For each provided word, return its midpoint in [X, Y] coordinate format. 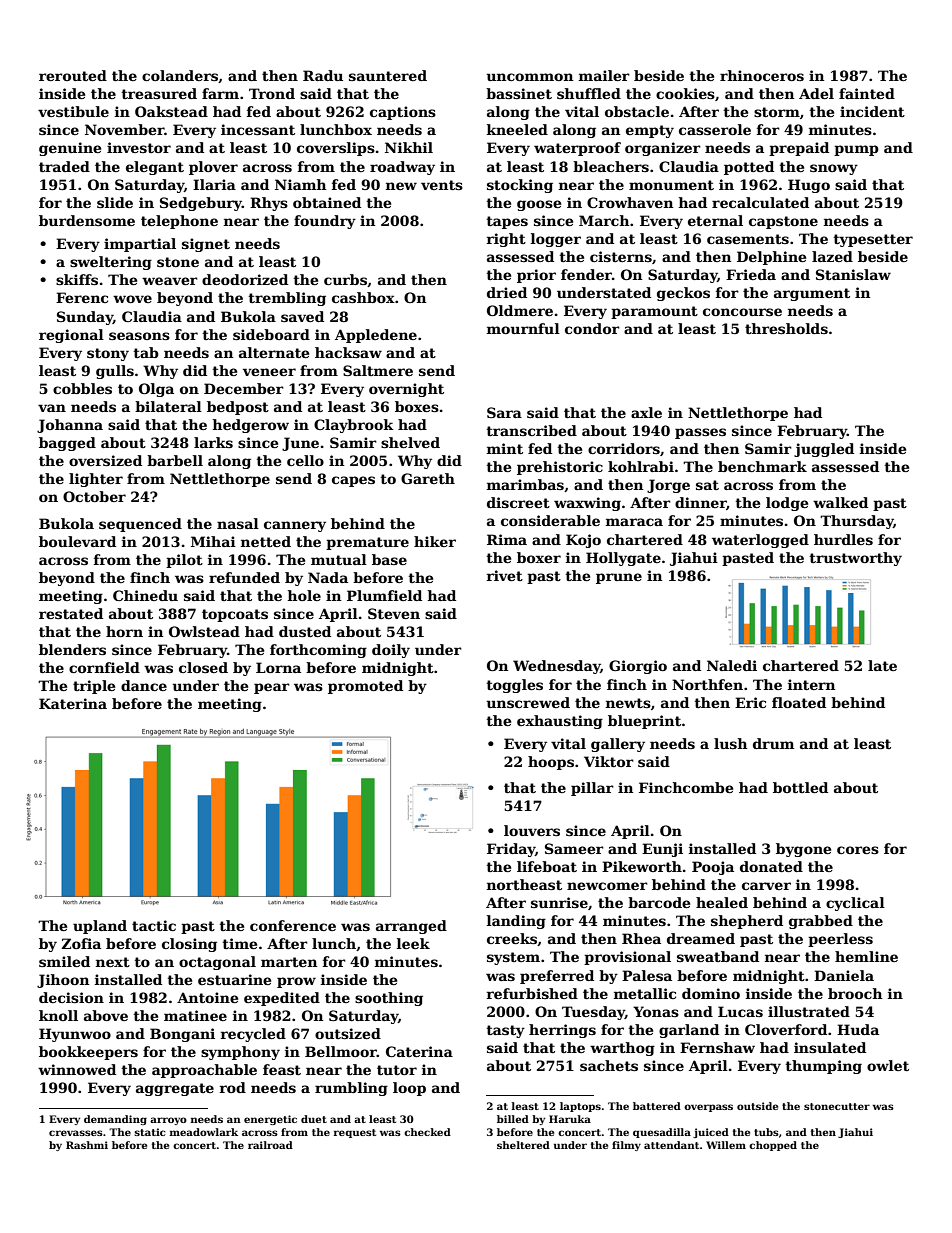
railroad [270, 1145]
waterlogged [760, 541]
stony [108, 354]
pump [856, 150]
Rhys [269, 204]
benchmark [762, 466]
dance [144, 685]
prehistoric [560, 468]
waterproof [577, 149]
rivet [505, 575]
